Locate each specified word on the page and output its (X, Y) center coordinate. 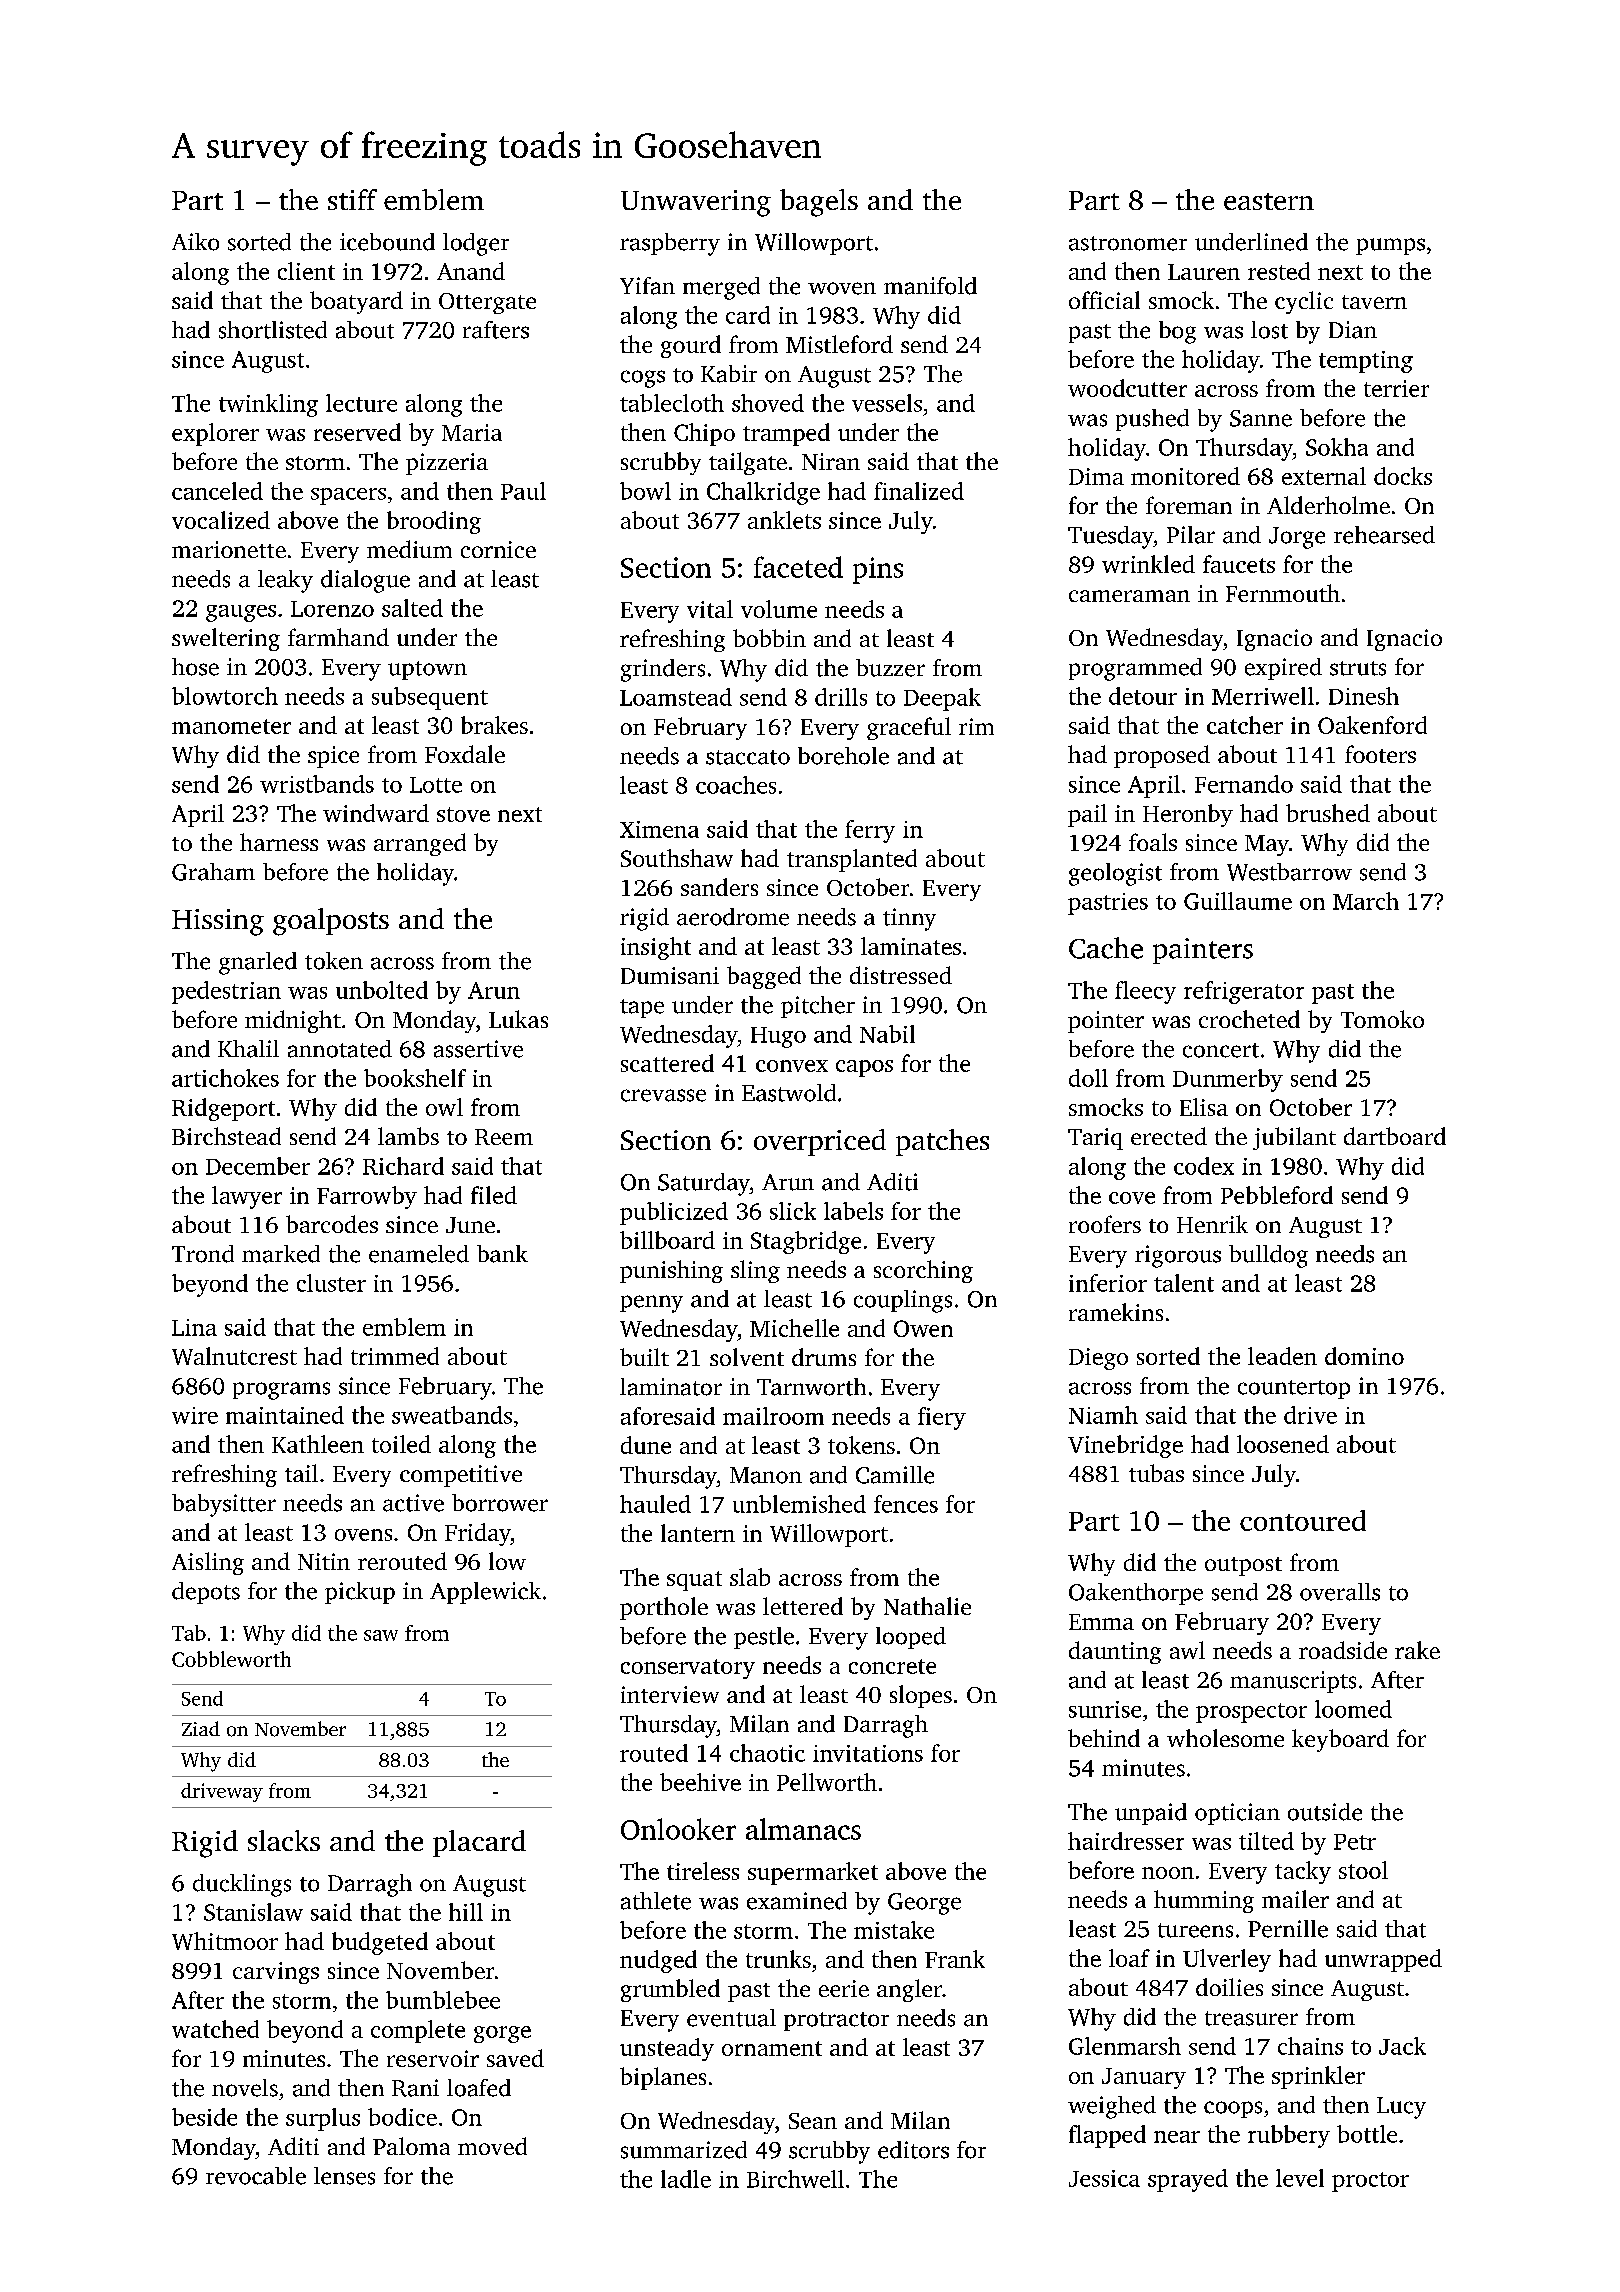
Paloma (411, 2146)
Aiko (195, 242)
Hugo (778, 1037)
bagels (819, 203)
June (470, 1225)
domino (1364, 1356)
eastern (1269, 201)
